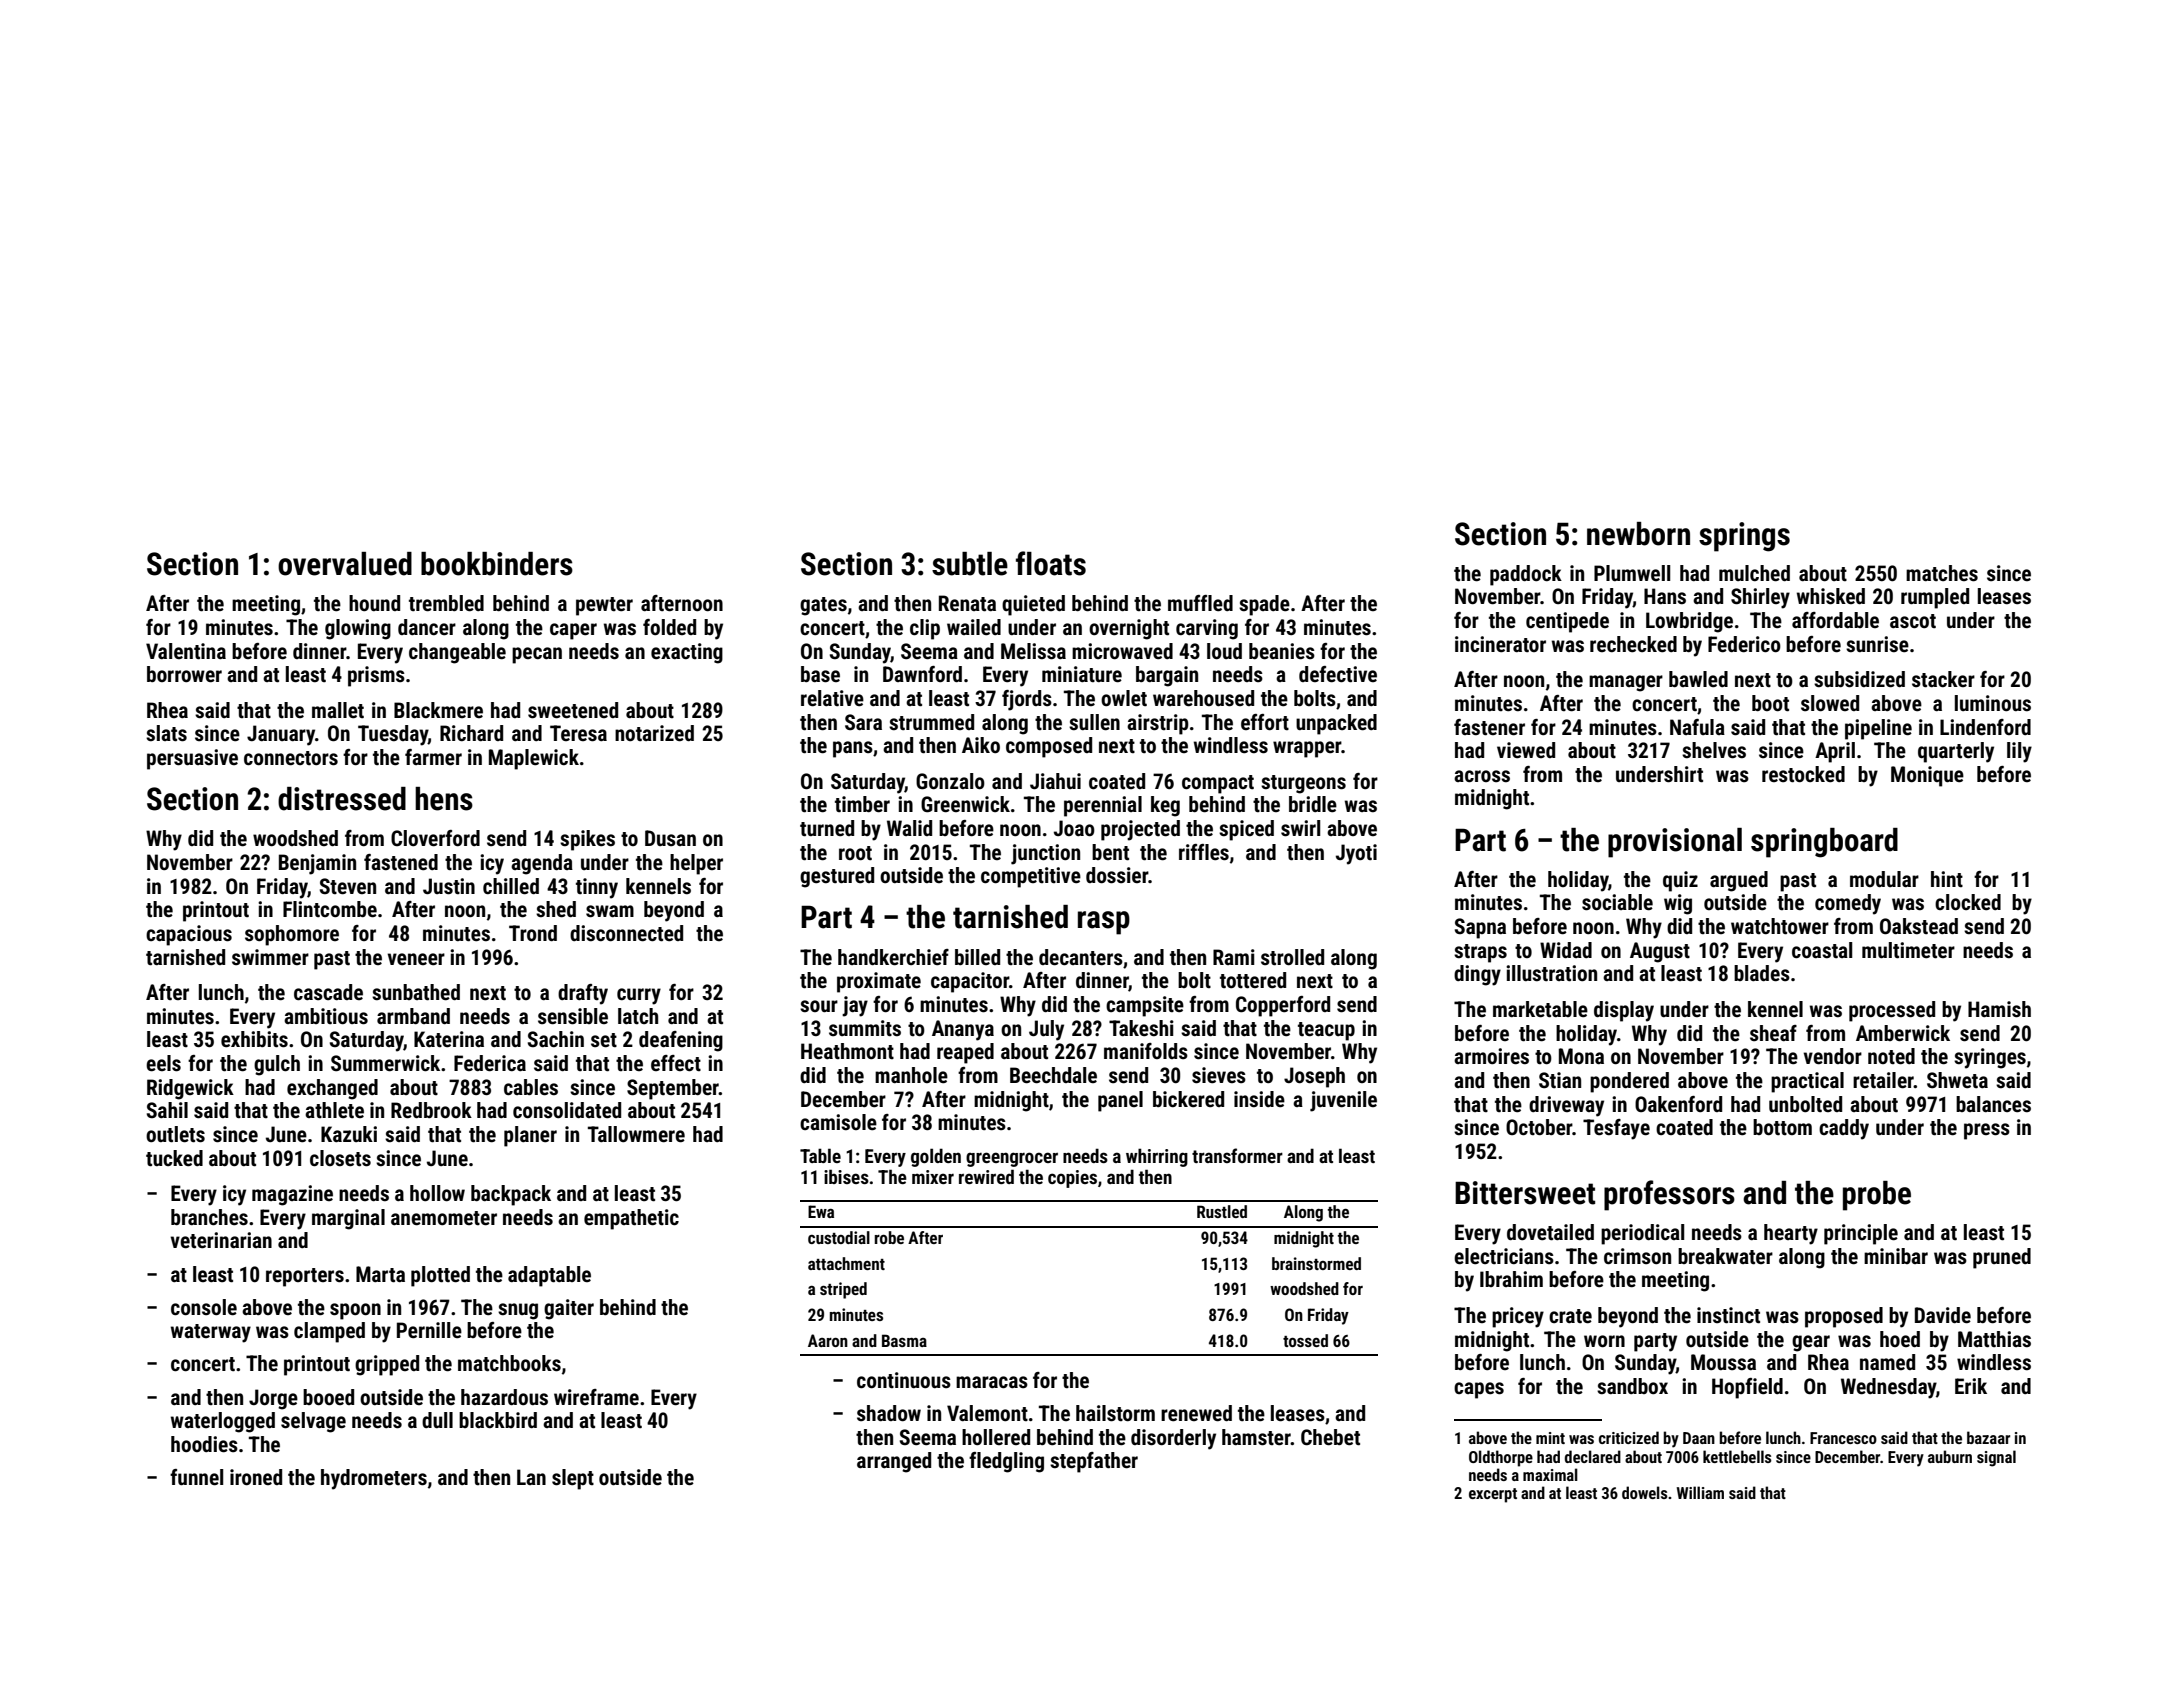 This screenshot has width=2178, height=1683. Describe the element at coordinates (1480, 928) in the screenshot. I see `Sapna` at that location.
